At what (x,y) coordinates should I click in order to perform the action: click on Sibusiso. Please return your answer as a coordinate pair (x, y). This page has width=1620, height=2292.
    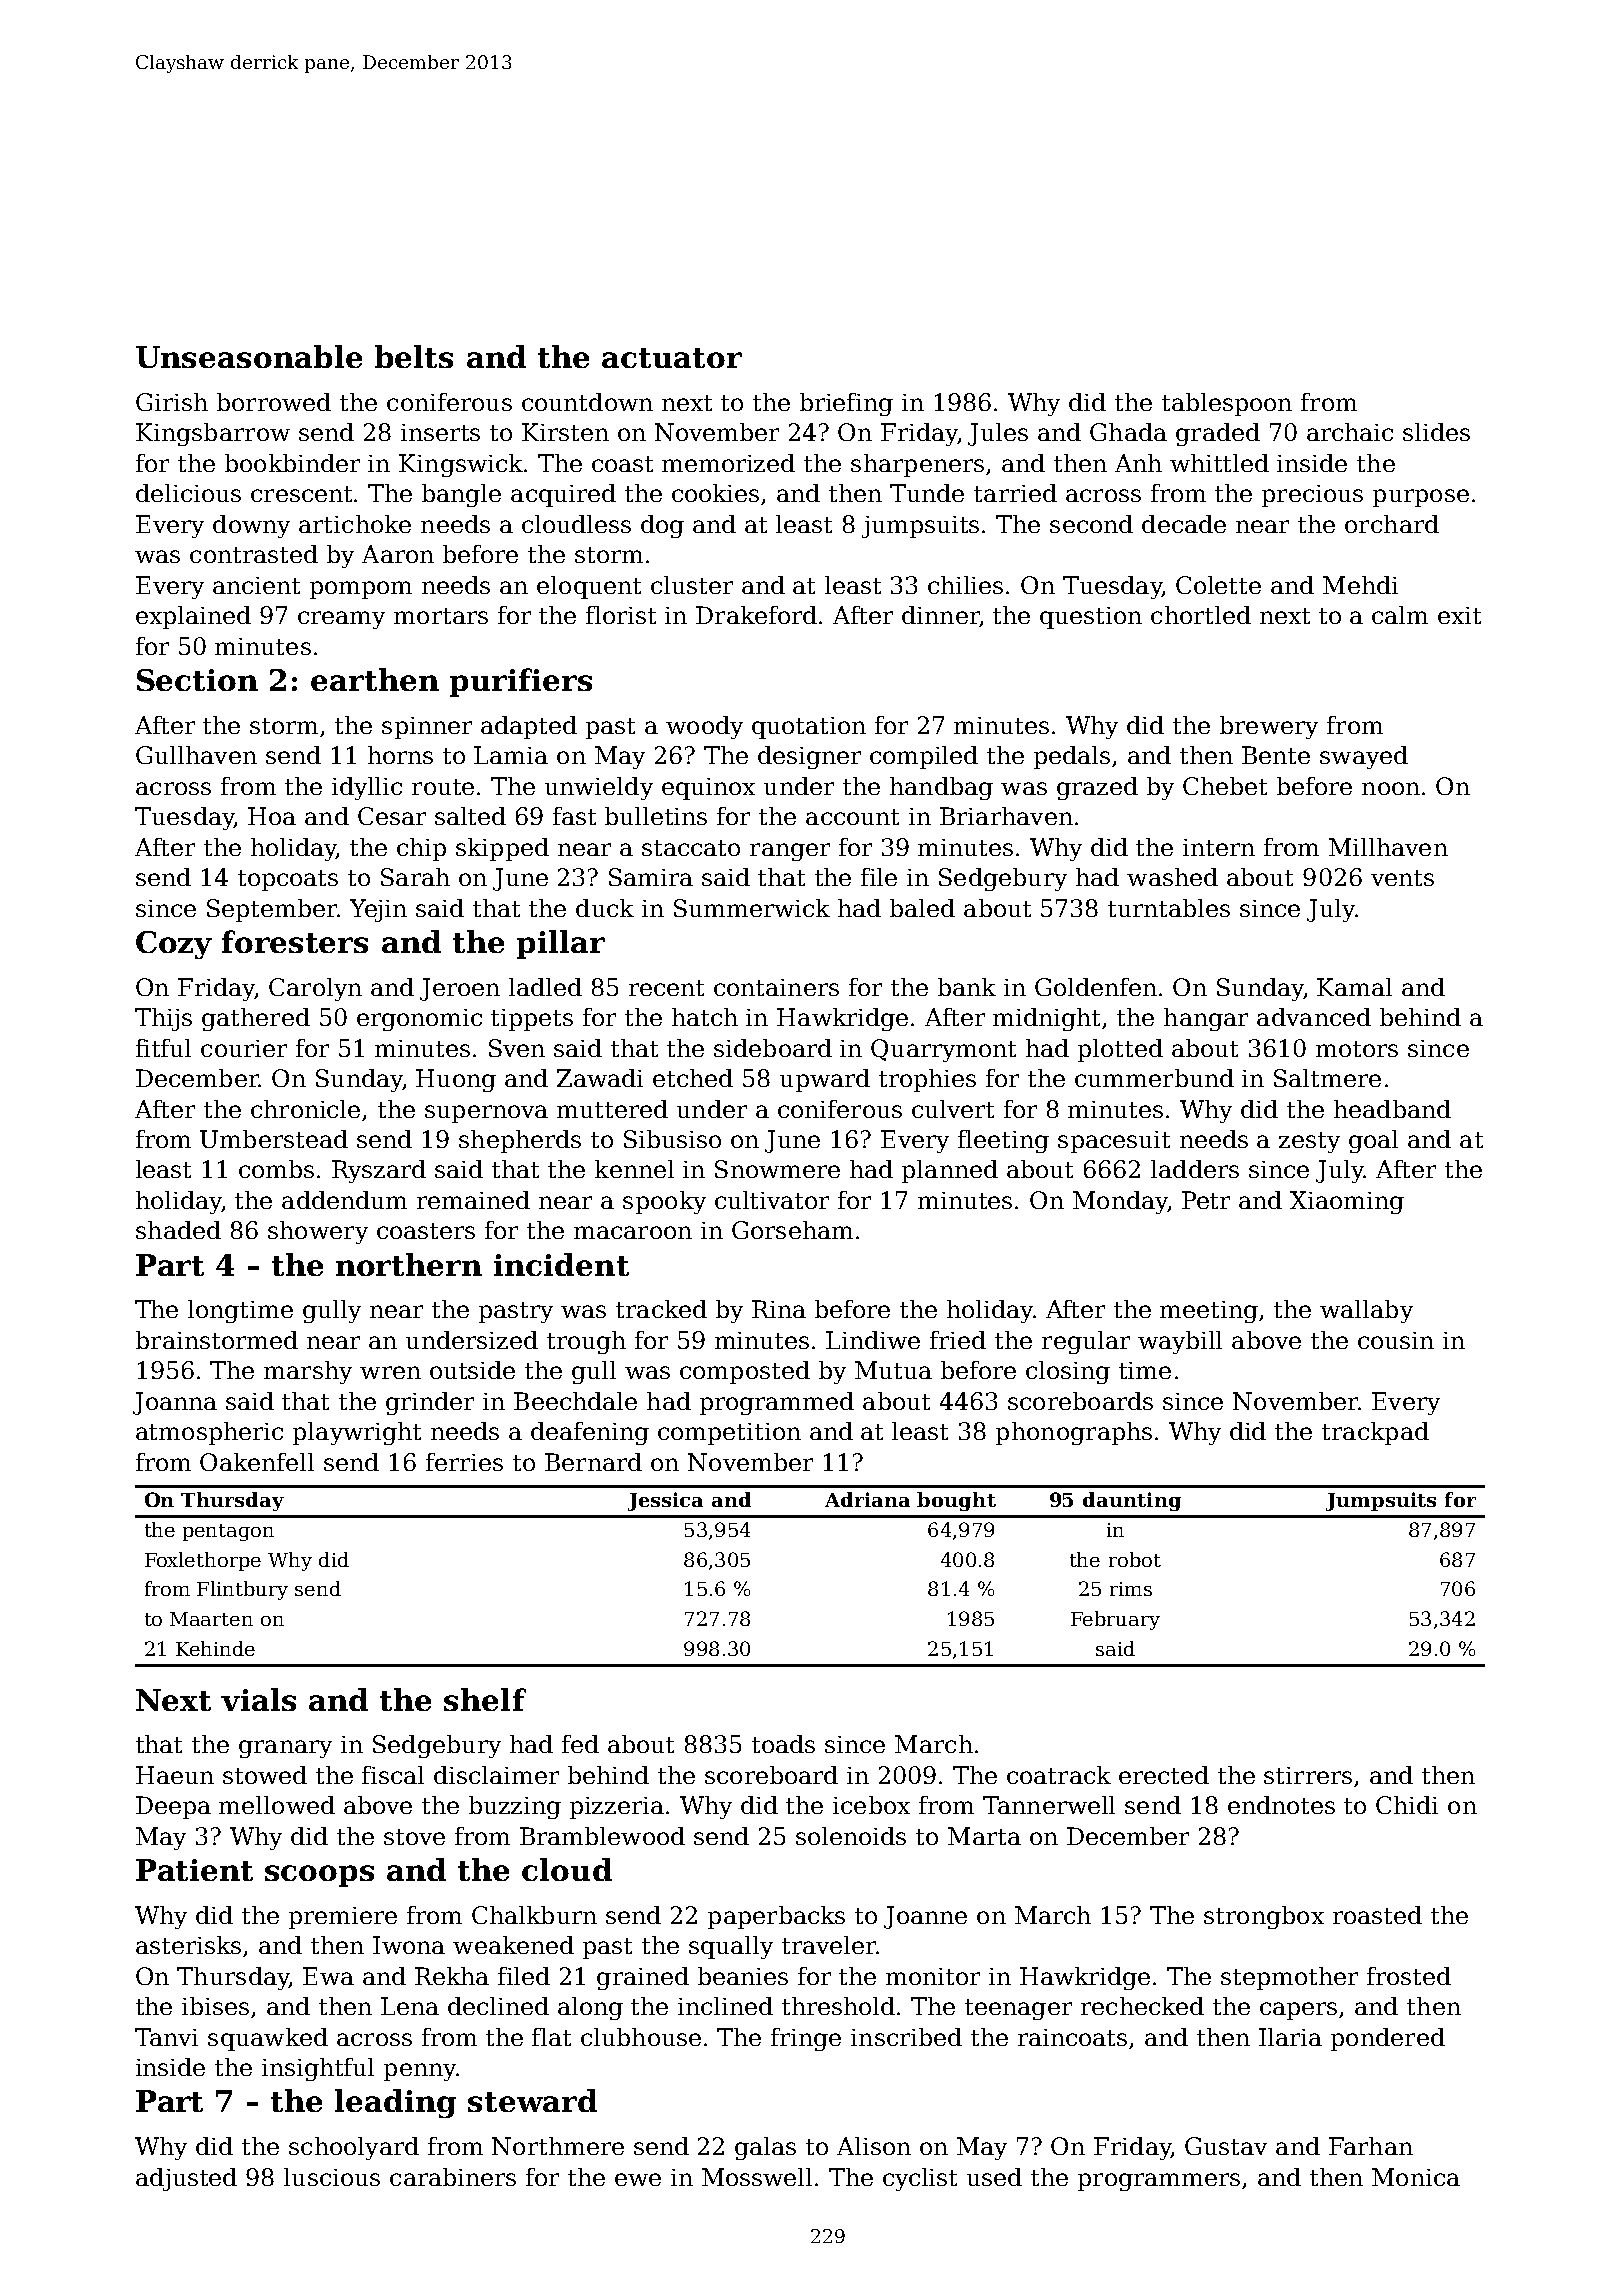
    Looking at the image, I should click on (672, 1139).
